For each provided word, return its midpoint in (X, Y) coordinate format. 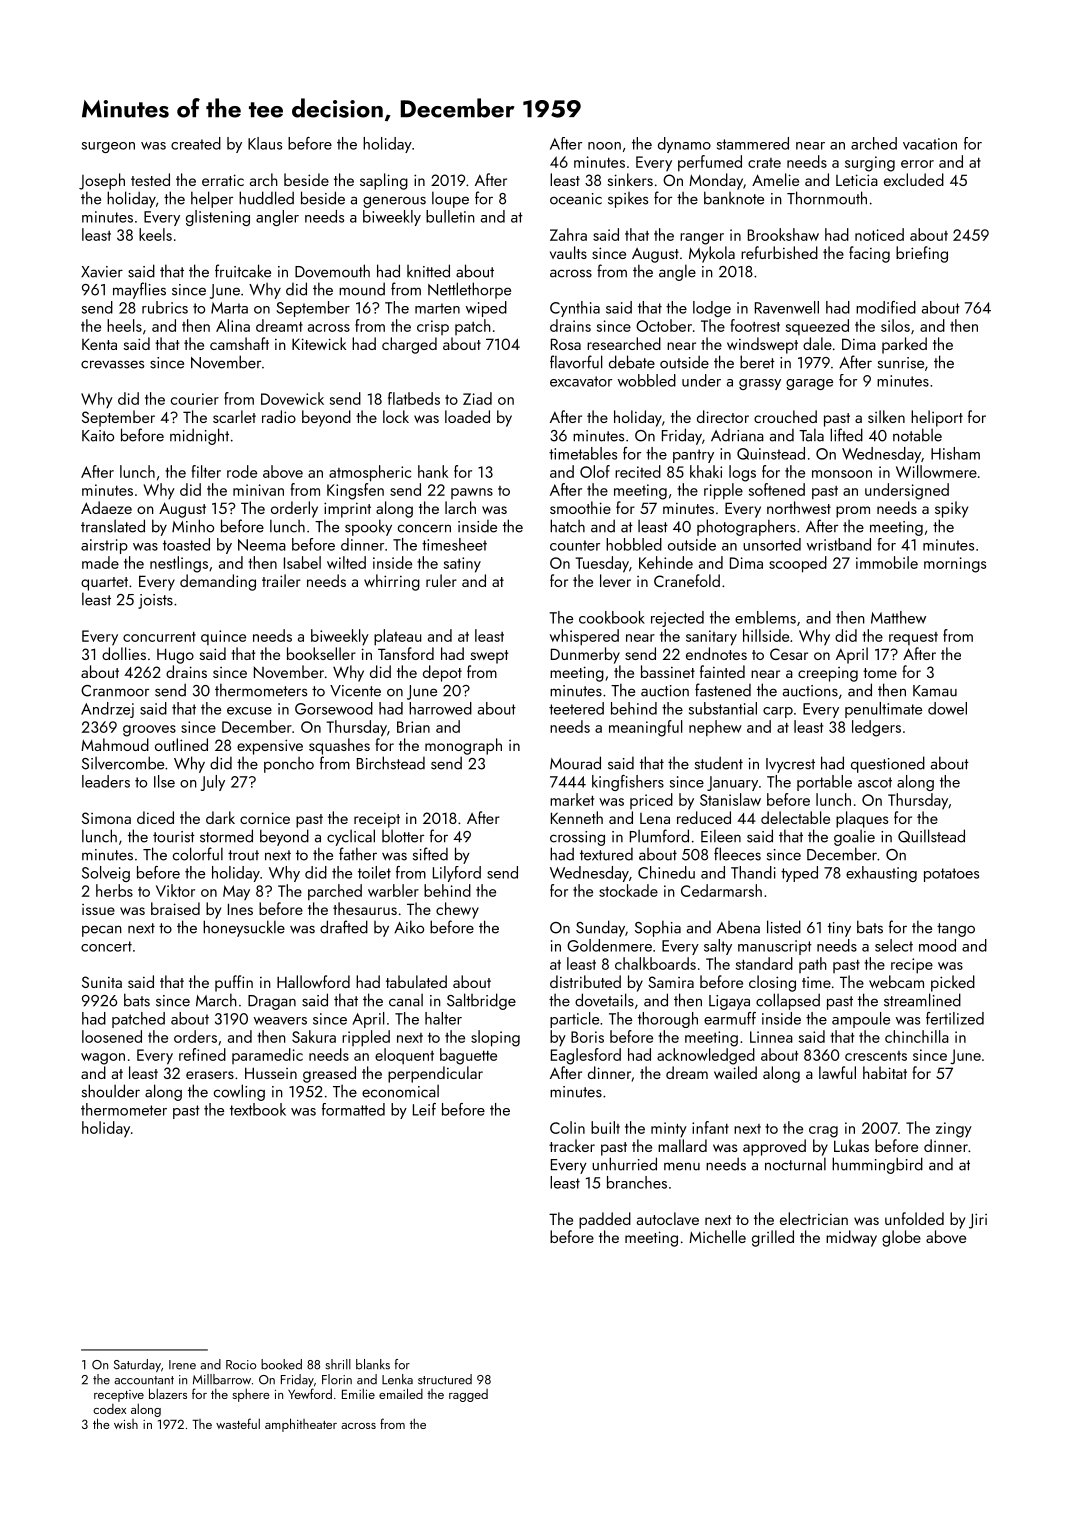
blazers (168, 1393)
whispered (584, 637)
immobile (887, 562)
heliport (937, 418)
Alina (233, 325)
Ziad (477, 398)
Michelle (717, 1236)
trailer (281, 580)
